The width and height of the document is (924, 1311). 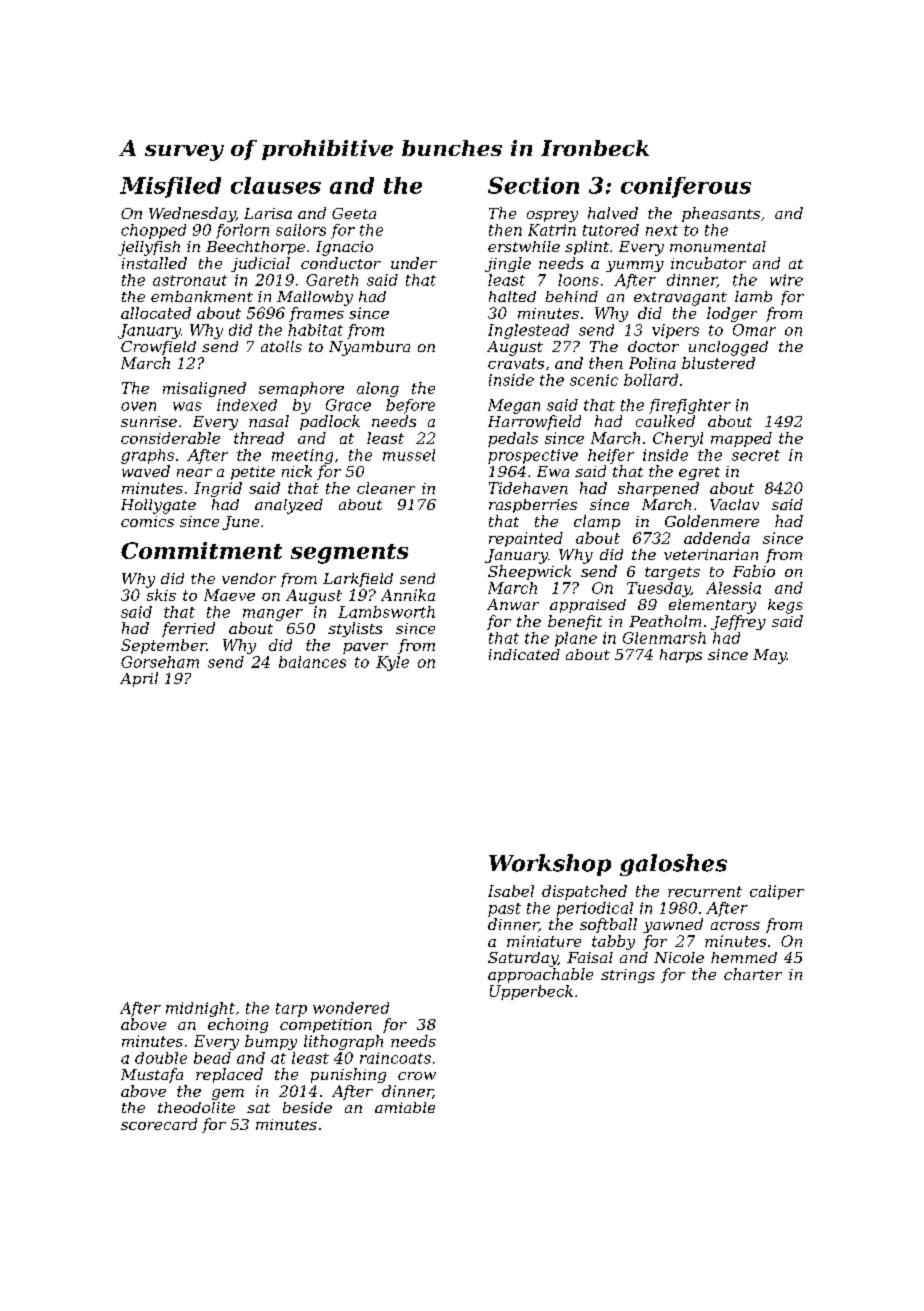 I want to click on Geeta, so click(x=354, y=213).
